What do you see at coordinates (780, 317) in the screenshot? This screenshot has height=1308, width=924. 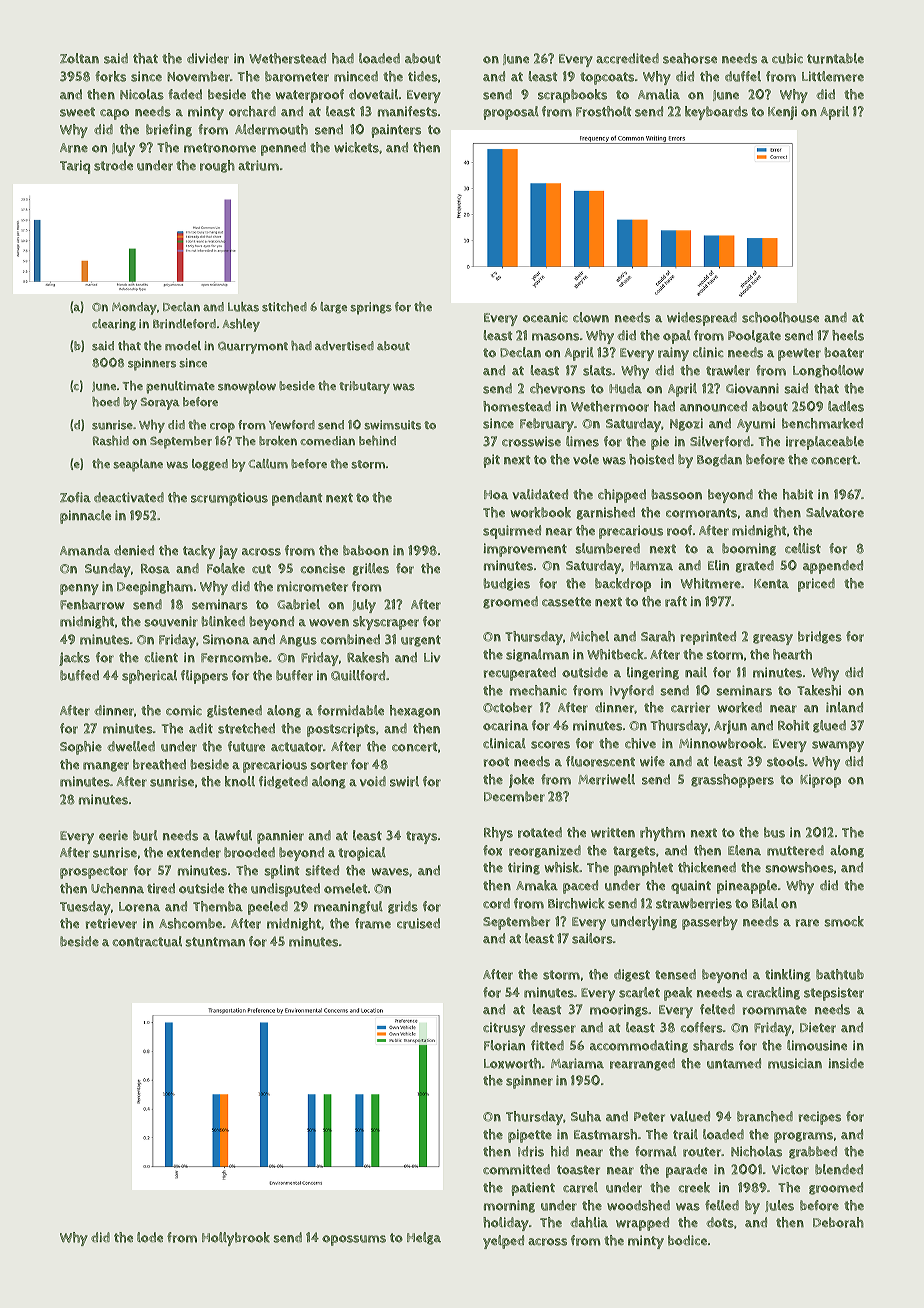 I see `schoolhouse` at bounding box center [780, 317].
